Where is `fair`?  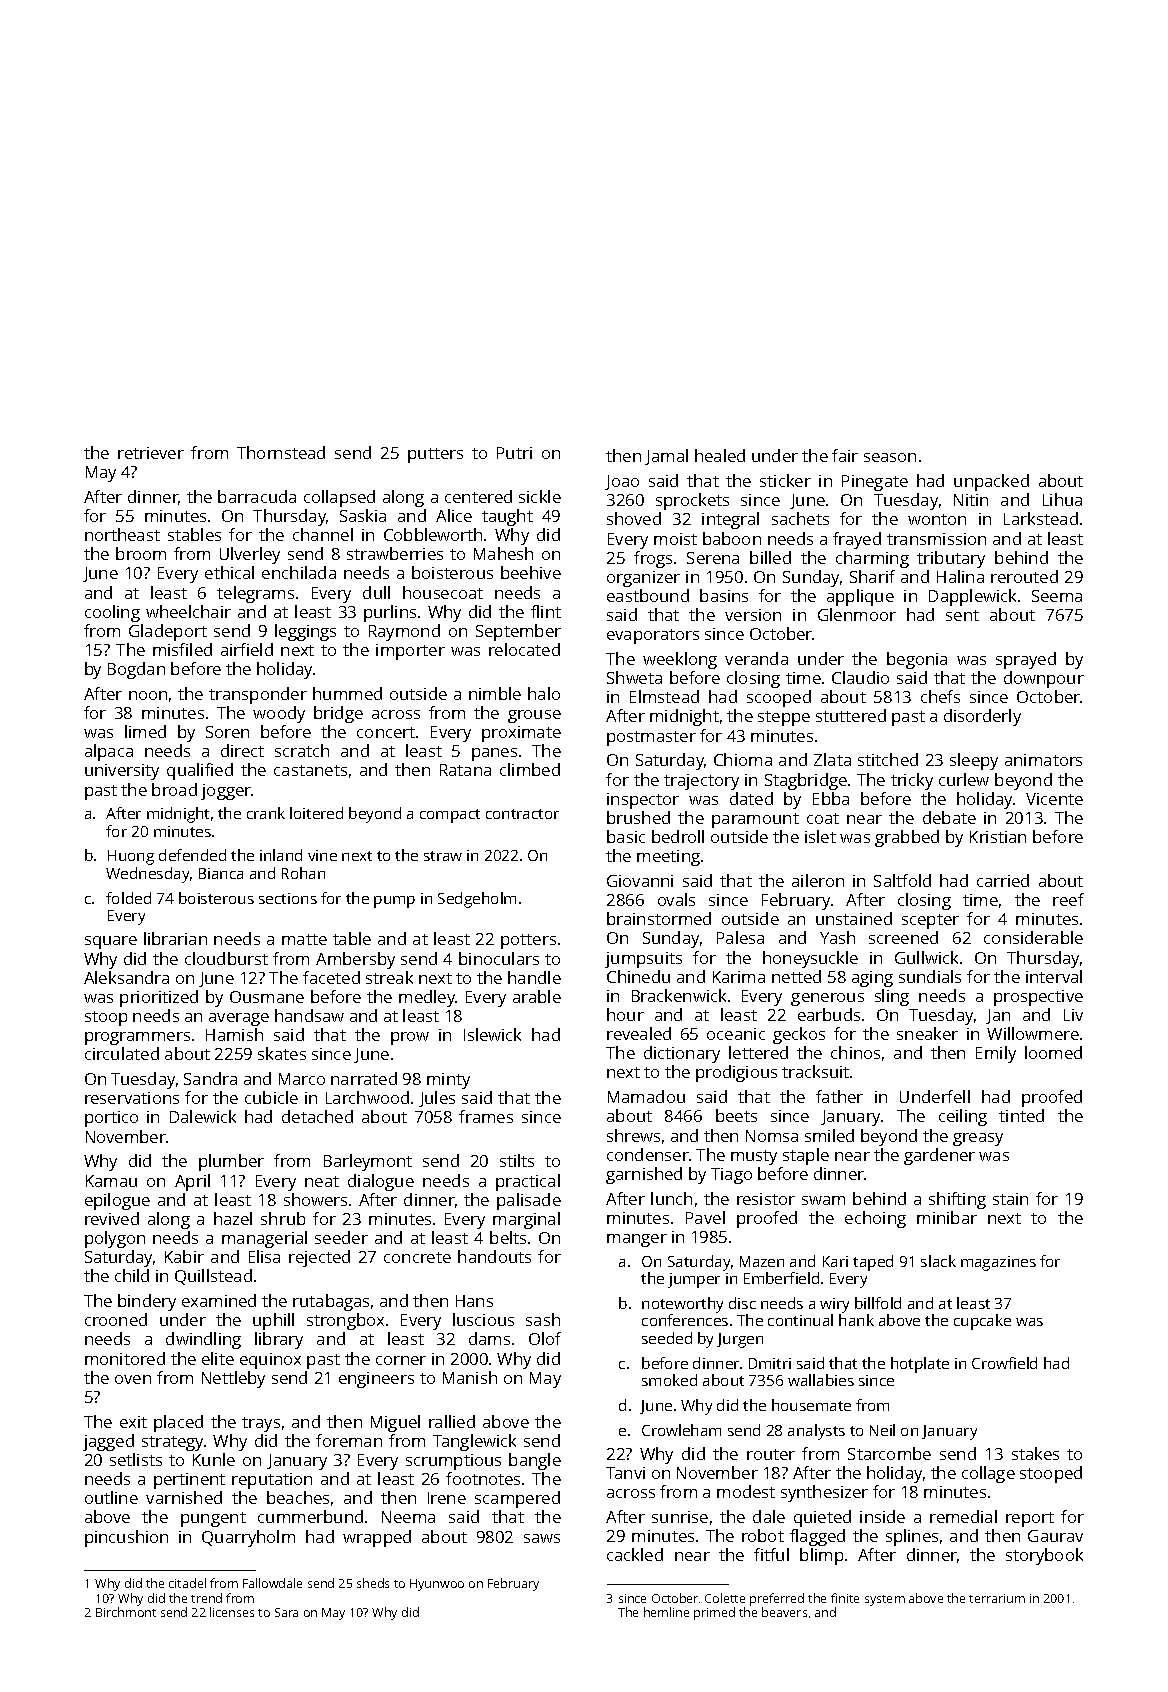
fair is located at coordinates (845, 455).
